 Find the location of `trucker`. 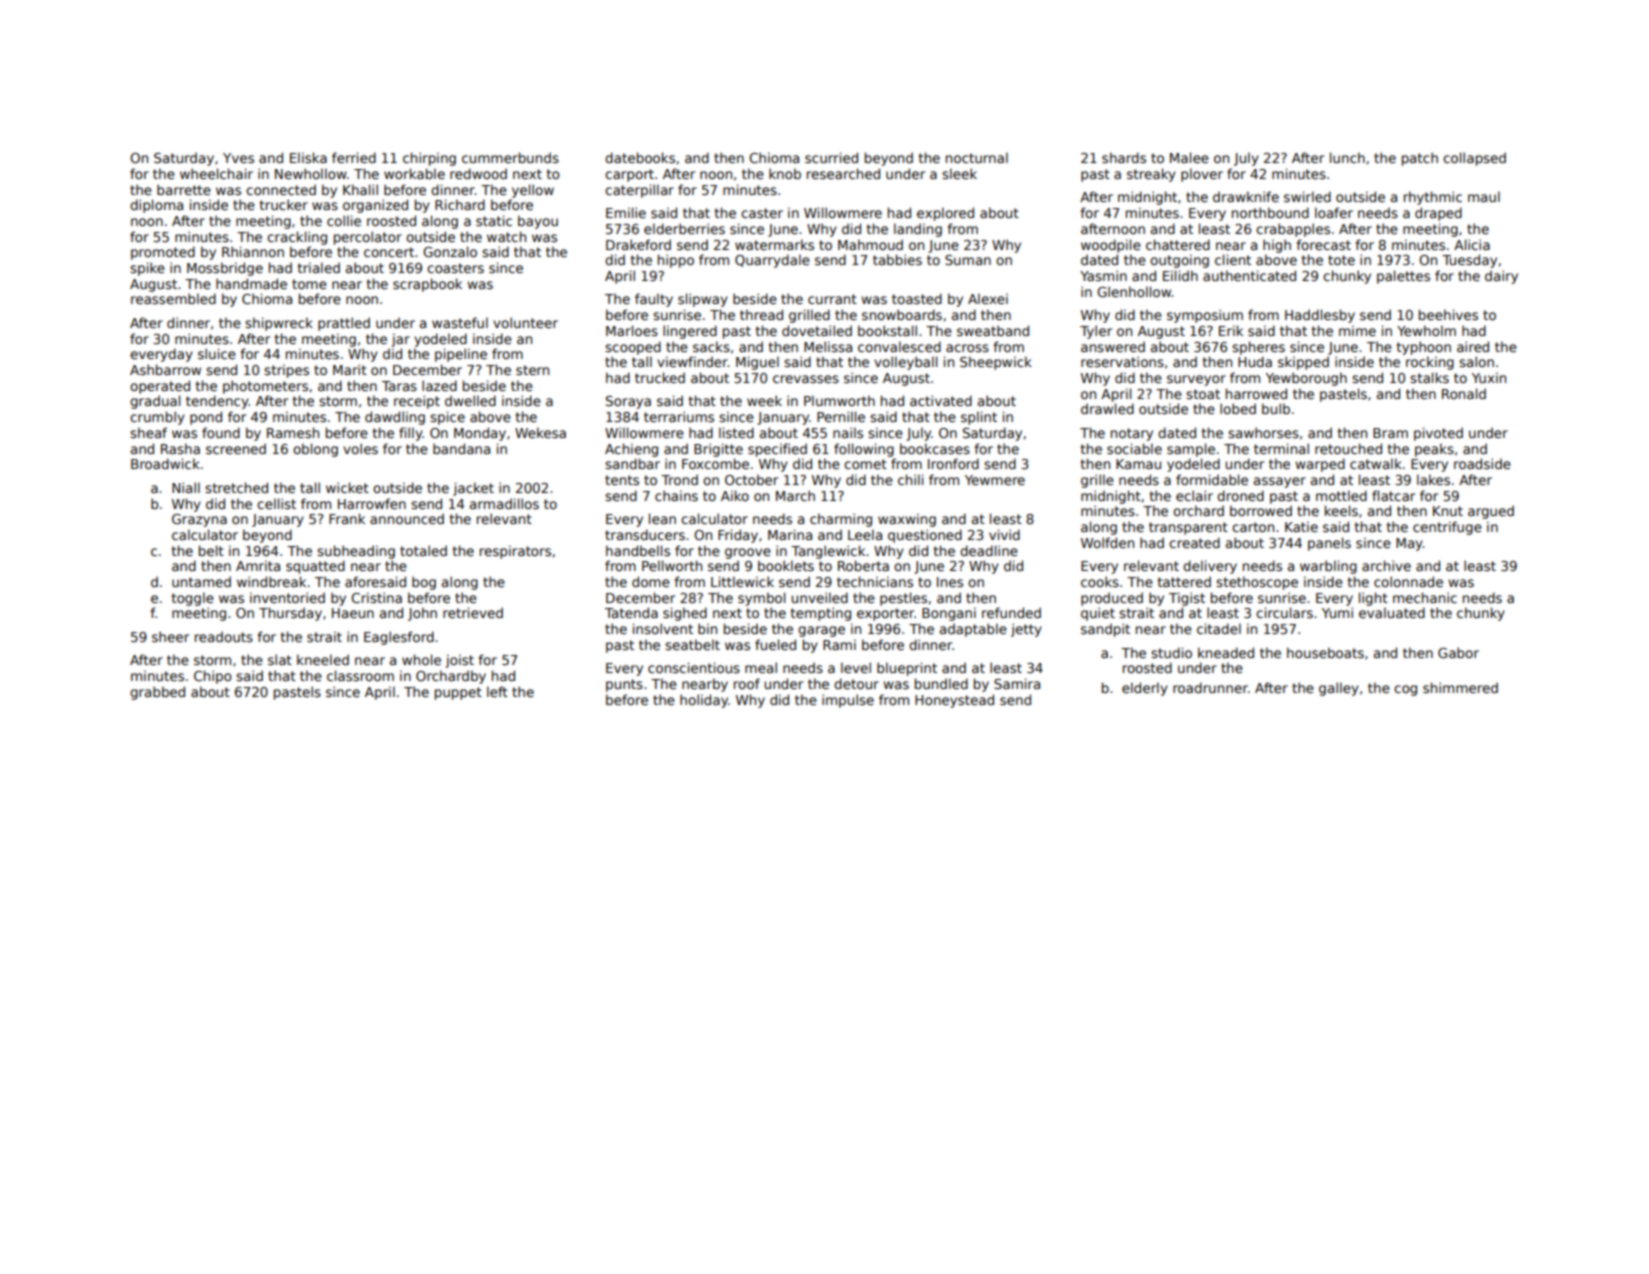

trucker is located at coordinates (284, 204).
